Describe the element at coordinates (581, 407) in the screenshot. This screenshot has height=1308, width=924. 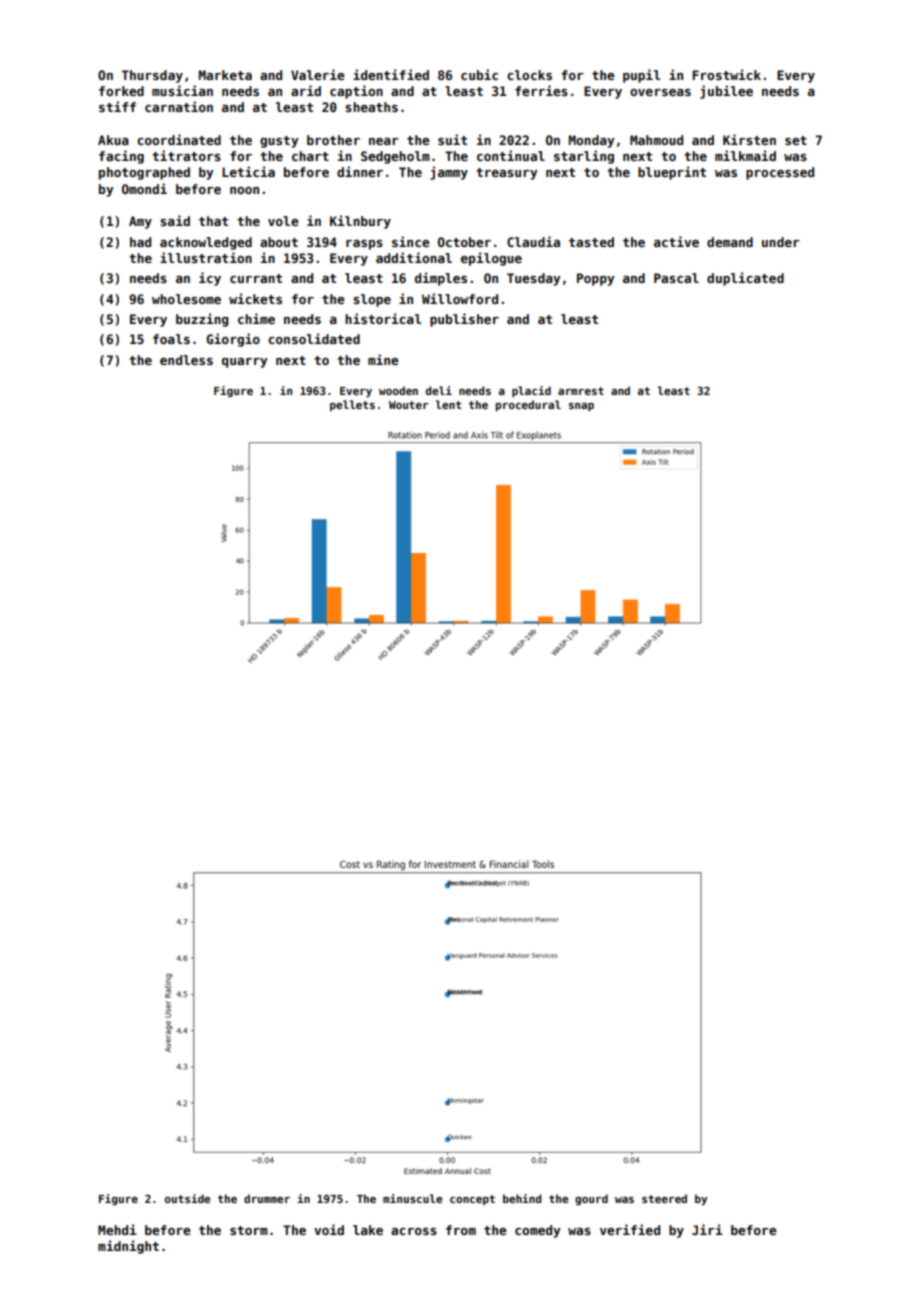
I see `snap` at that location.
